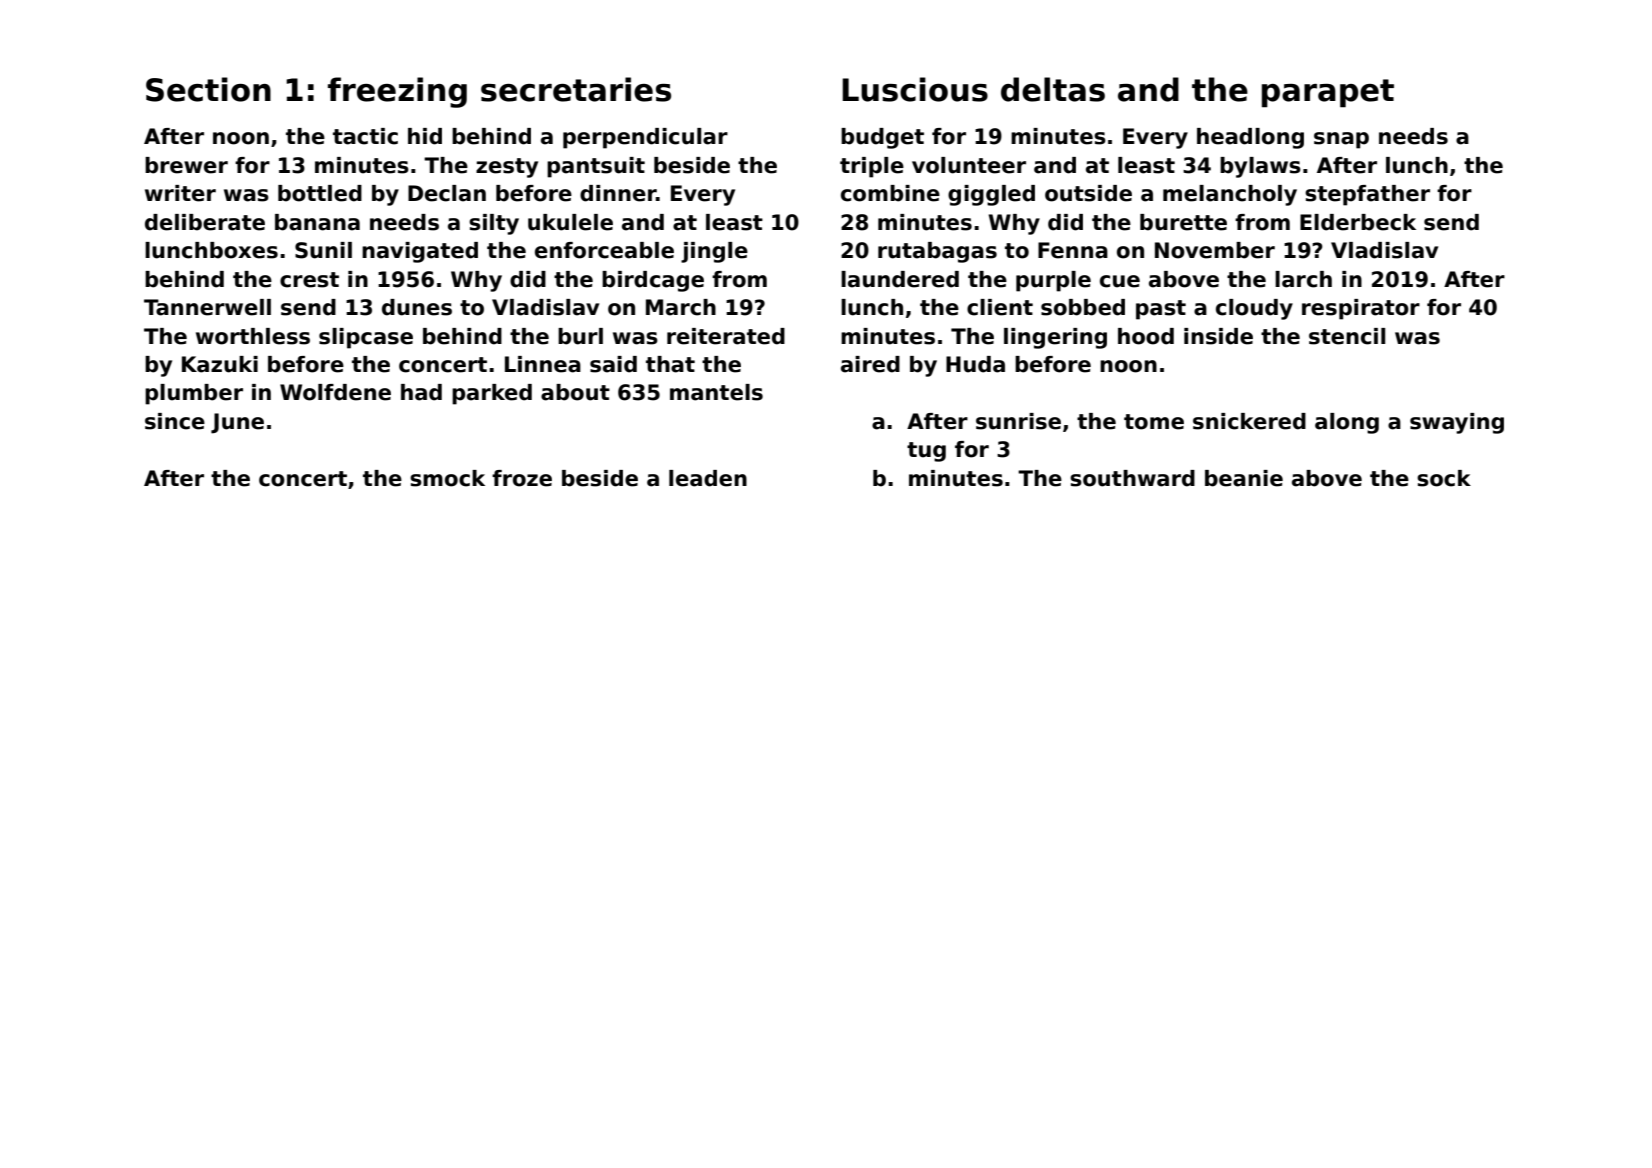  What do you see at coordinates (1328, 93) in the screenshot?
I see `parapet` at bounding box center [1328, 93].
